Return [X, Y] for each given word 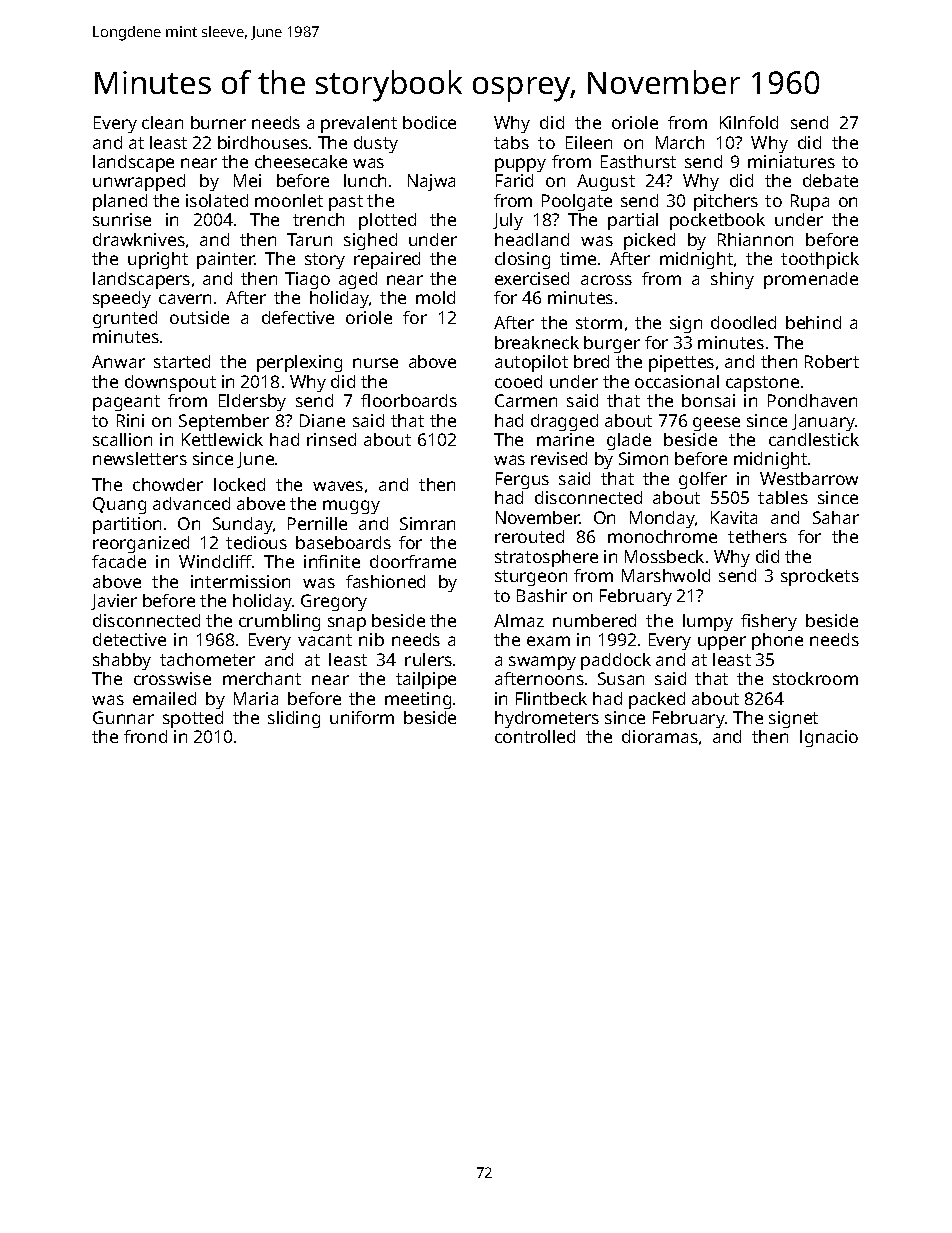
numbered [594, 620]
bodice [429, 122]
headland [532, 239]
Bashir [542, 595]
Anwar [118, 361]
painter [226, 260]
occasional [677, 381]
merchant [262, 678]
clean [162, 122]
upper [722, 643]
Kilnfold [749, 122]
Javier [114, 602]
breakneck [537, 342]
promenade [811, 280]
